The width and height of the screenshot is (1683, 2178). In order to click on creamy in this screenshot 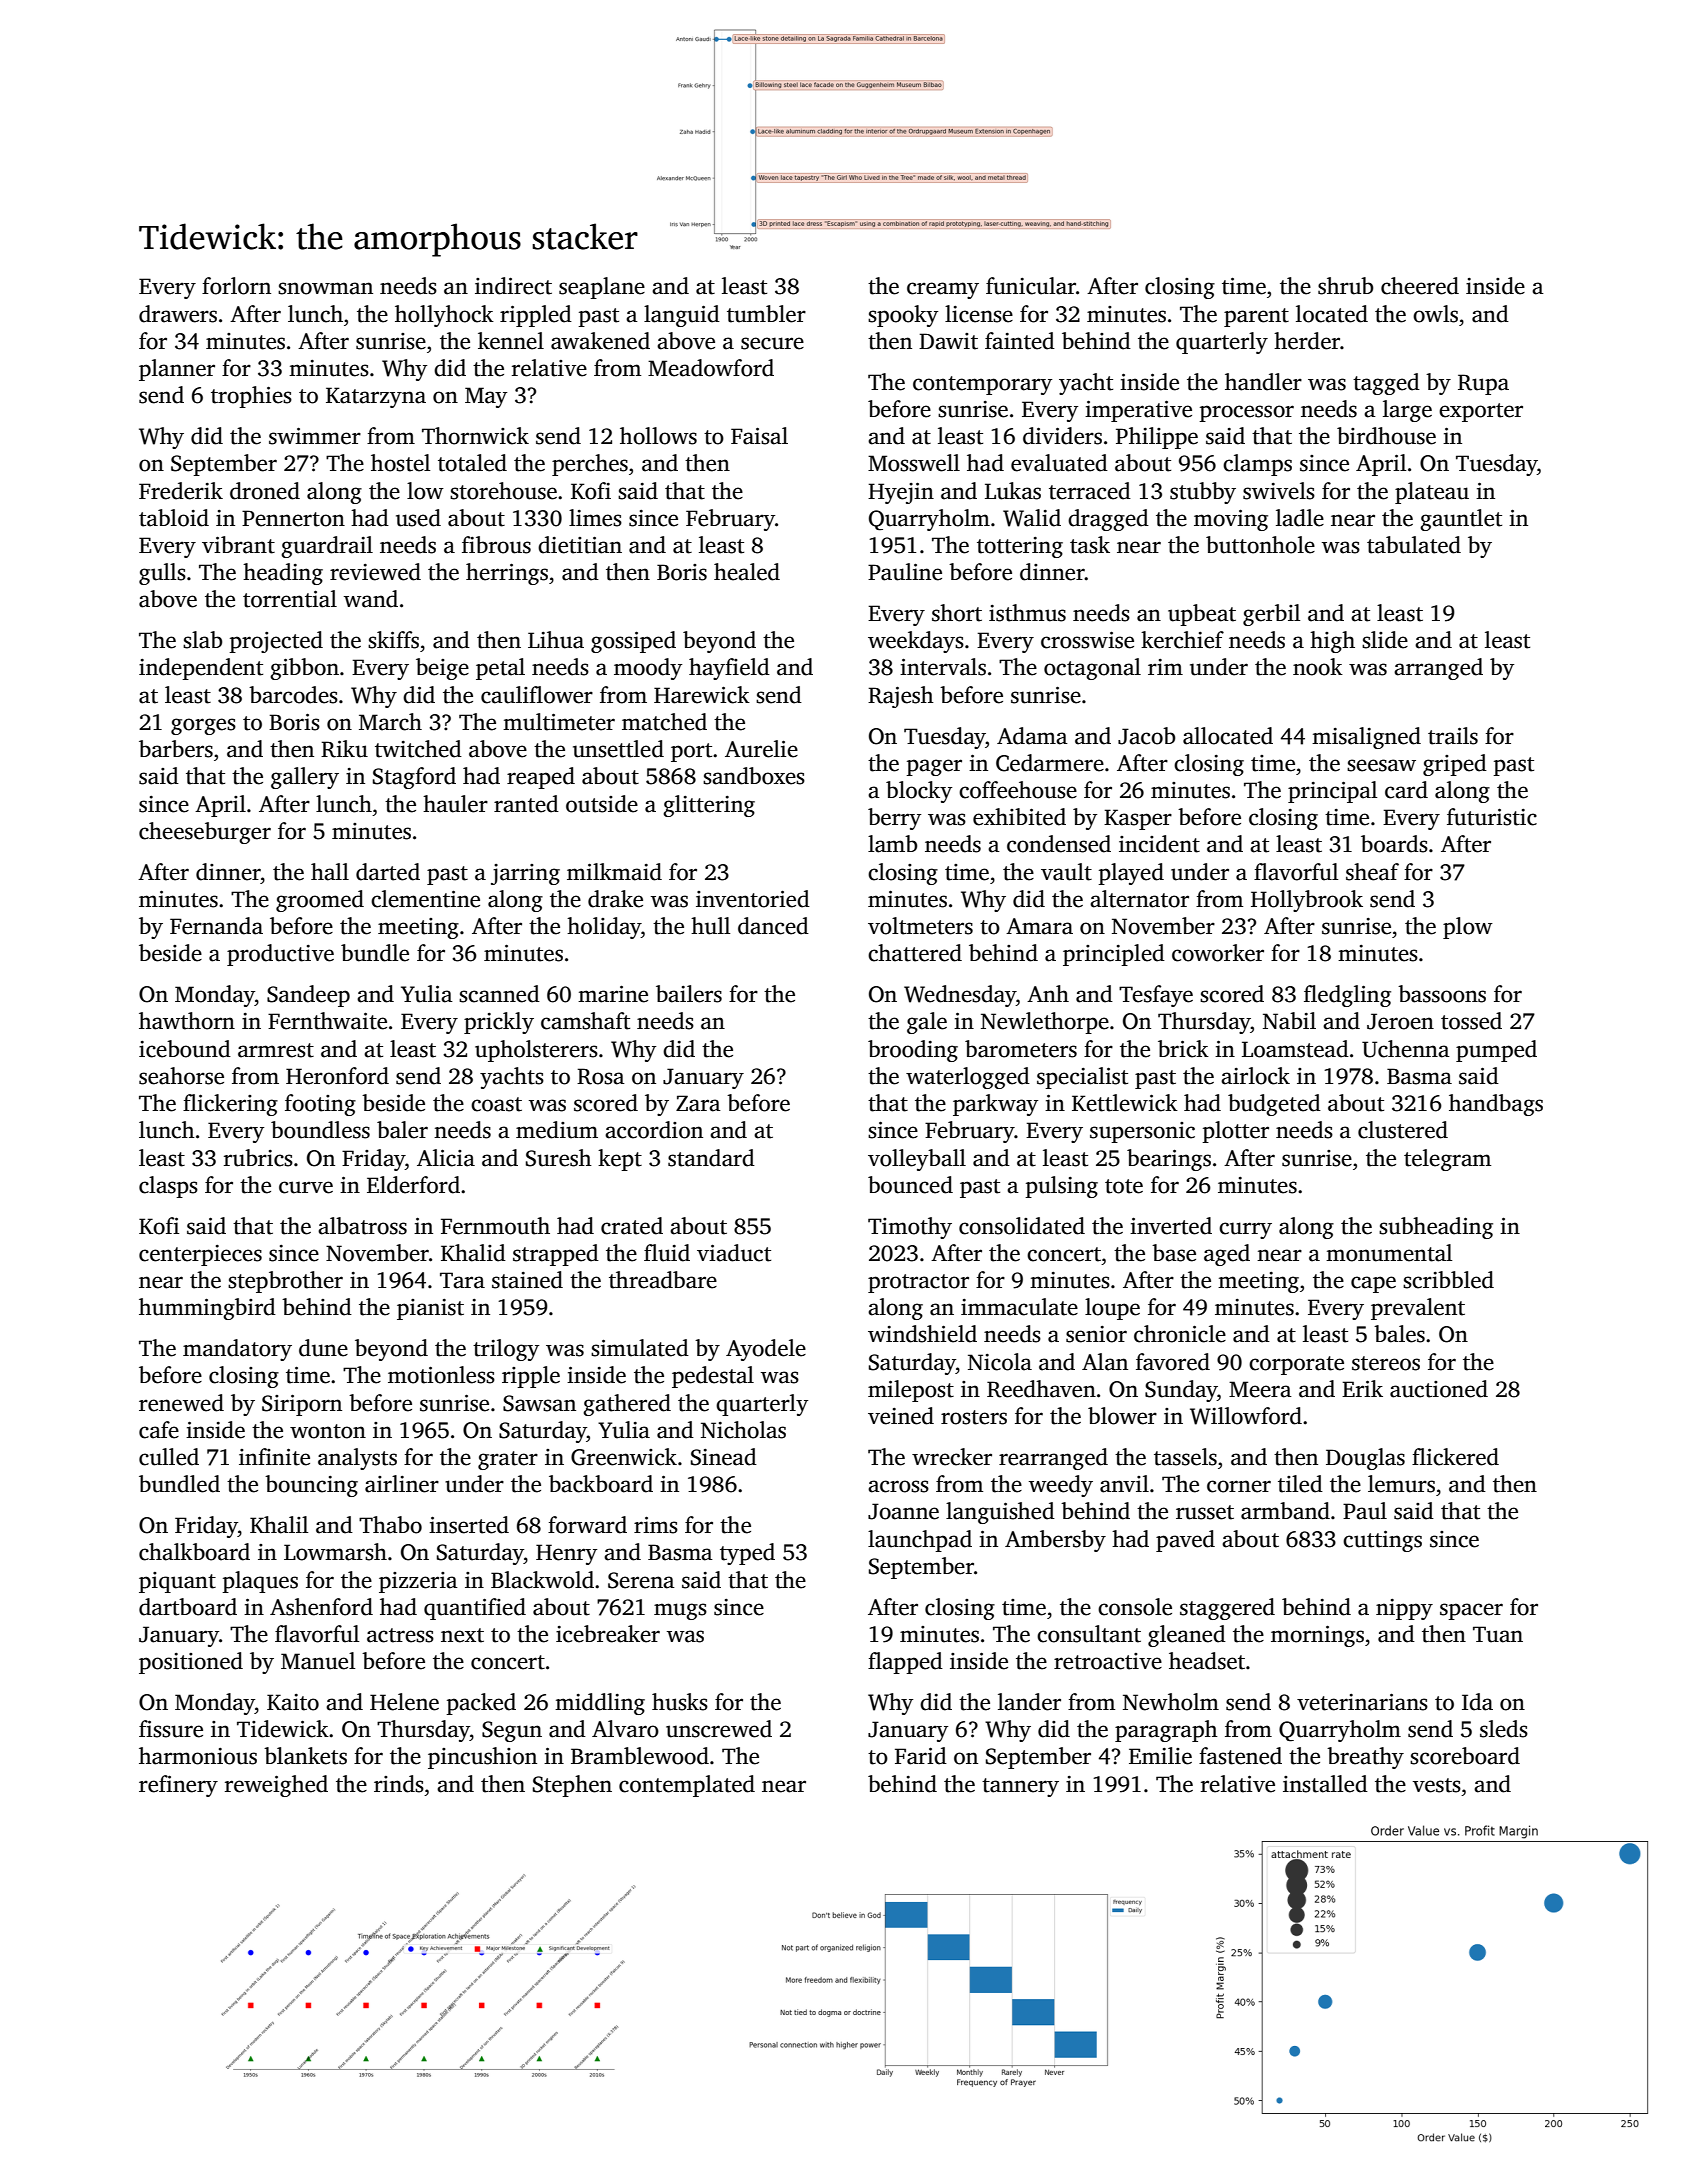, I will do `click(943, 290)`.
